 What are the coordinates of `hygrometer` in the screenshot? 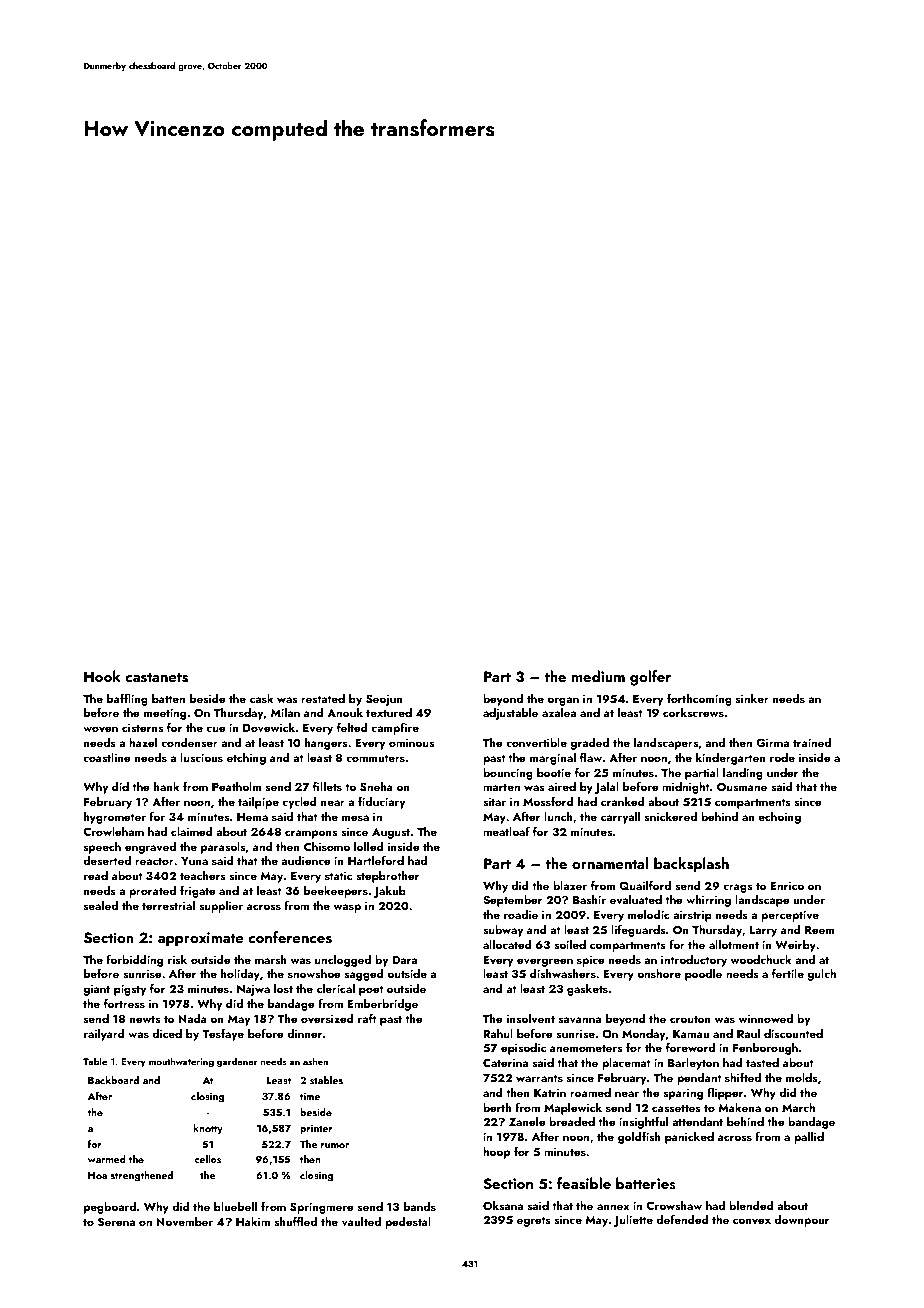 It's located at (115, 818).
